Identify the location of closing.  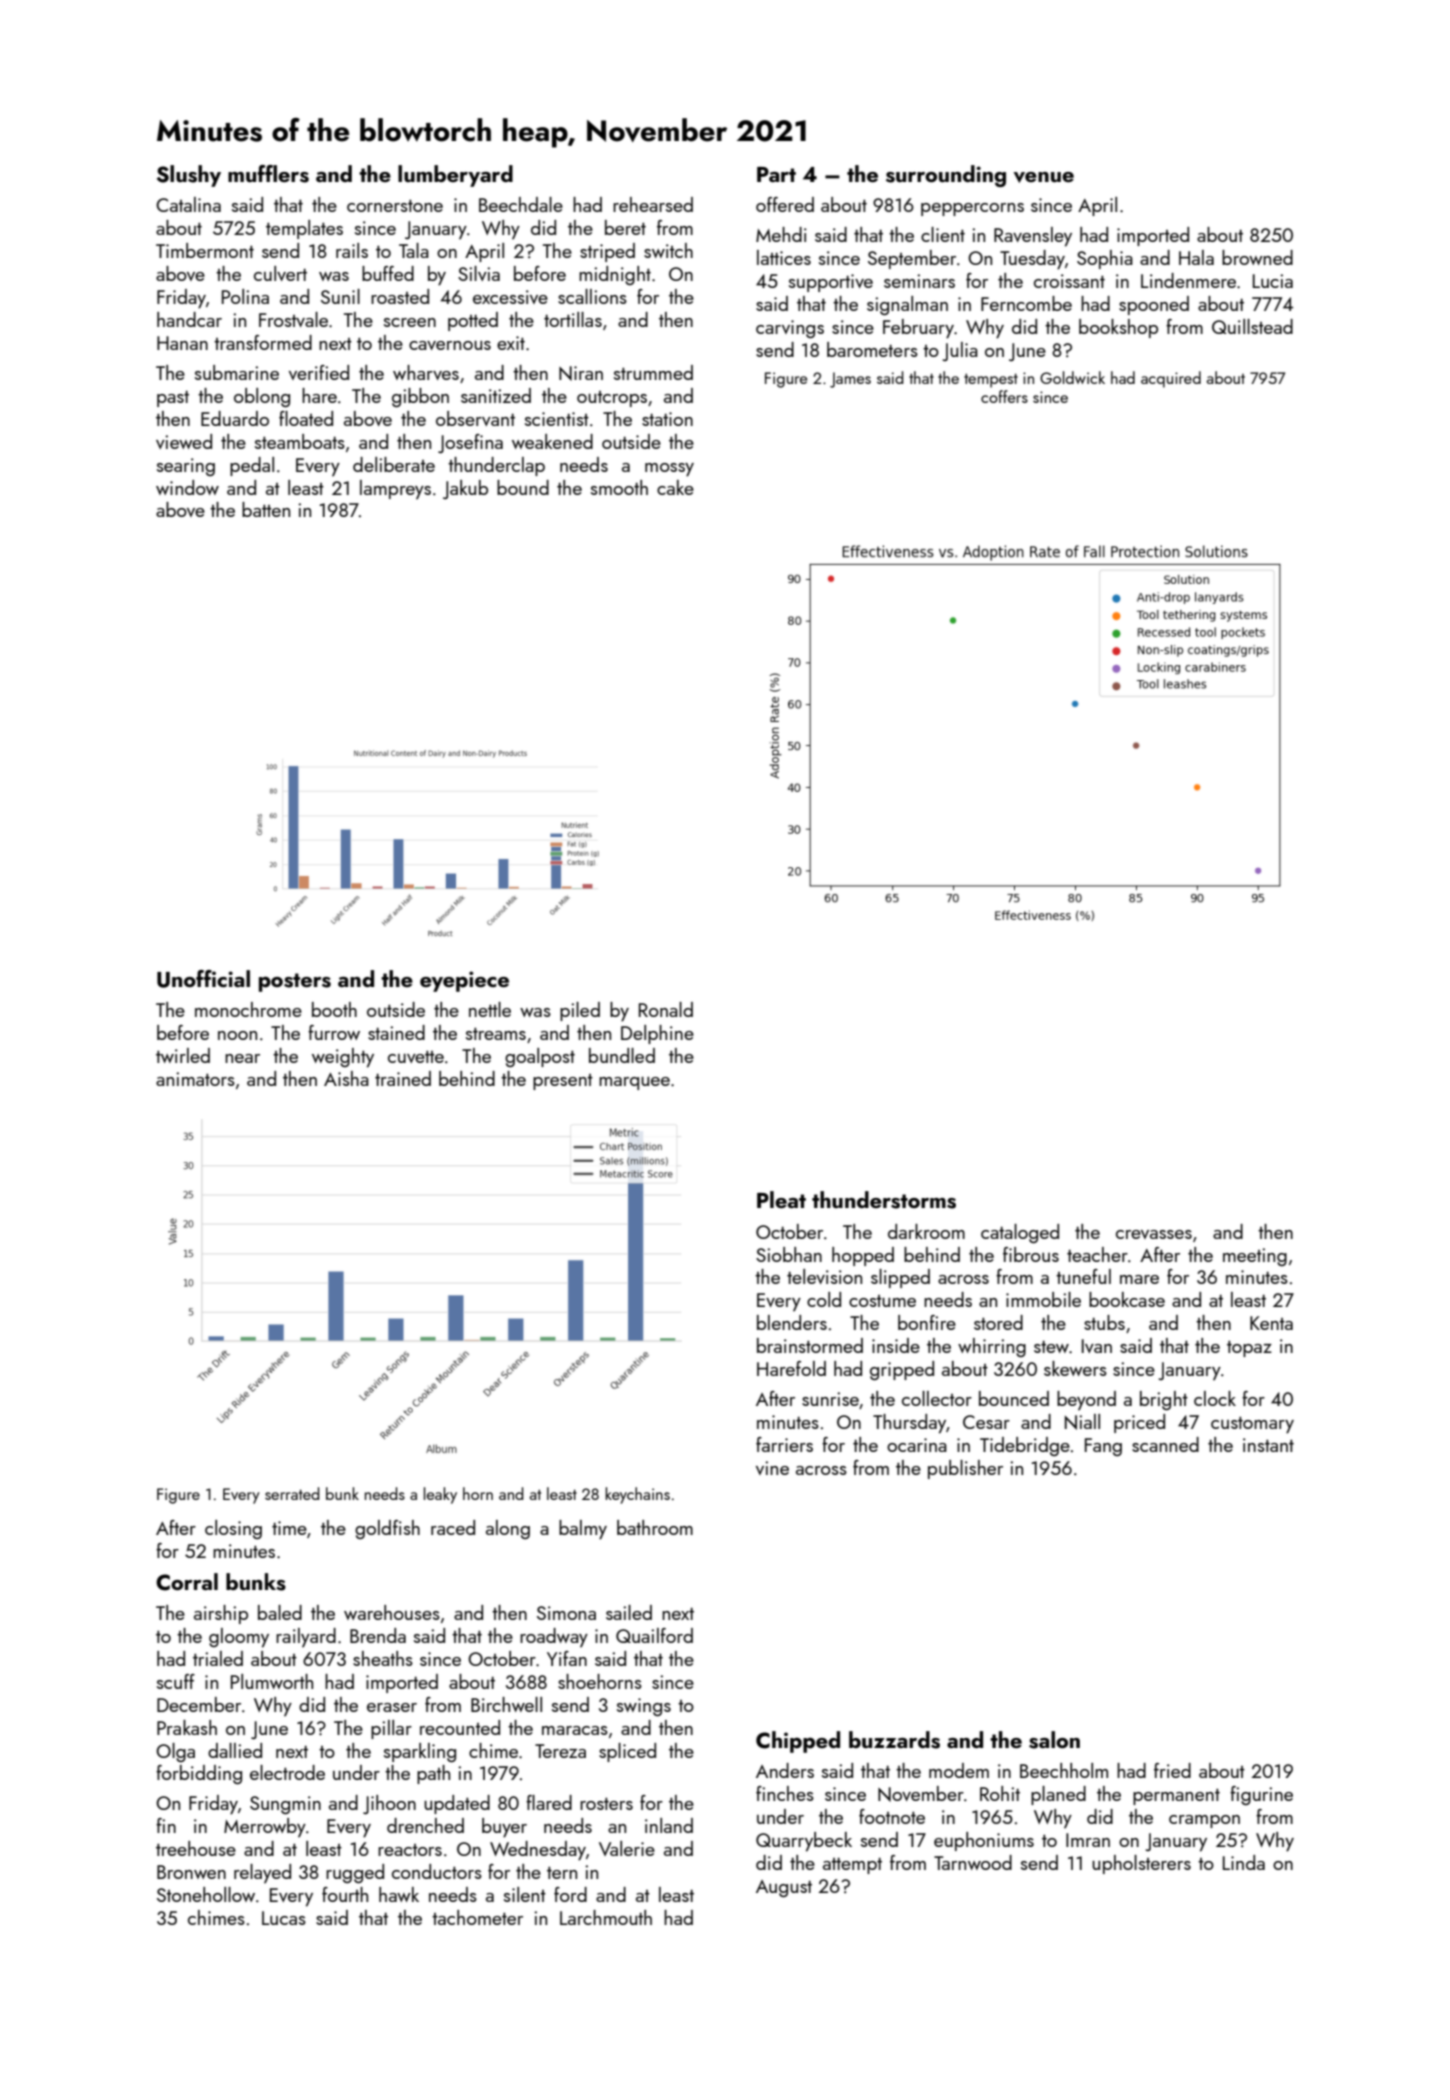
(233, 1529).
